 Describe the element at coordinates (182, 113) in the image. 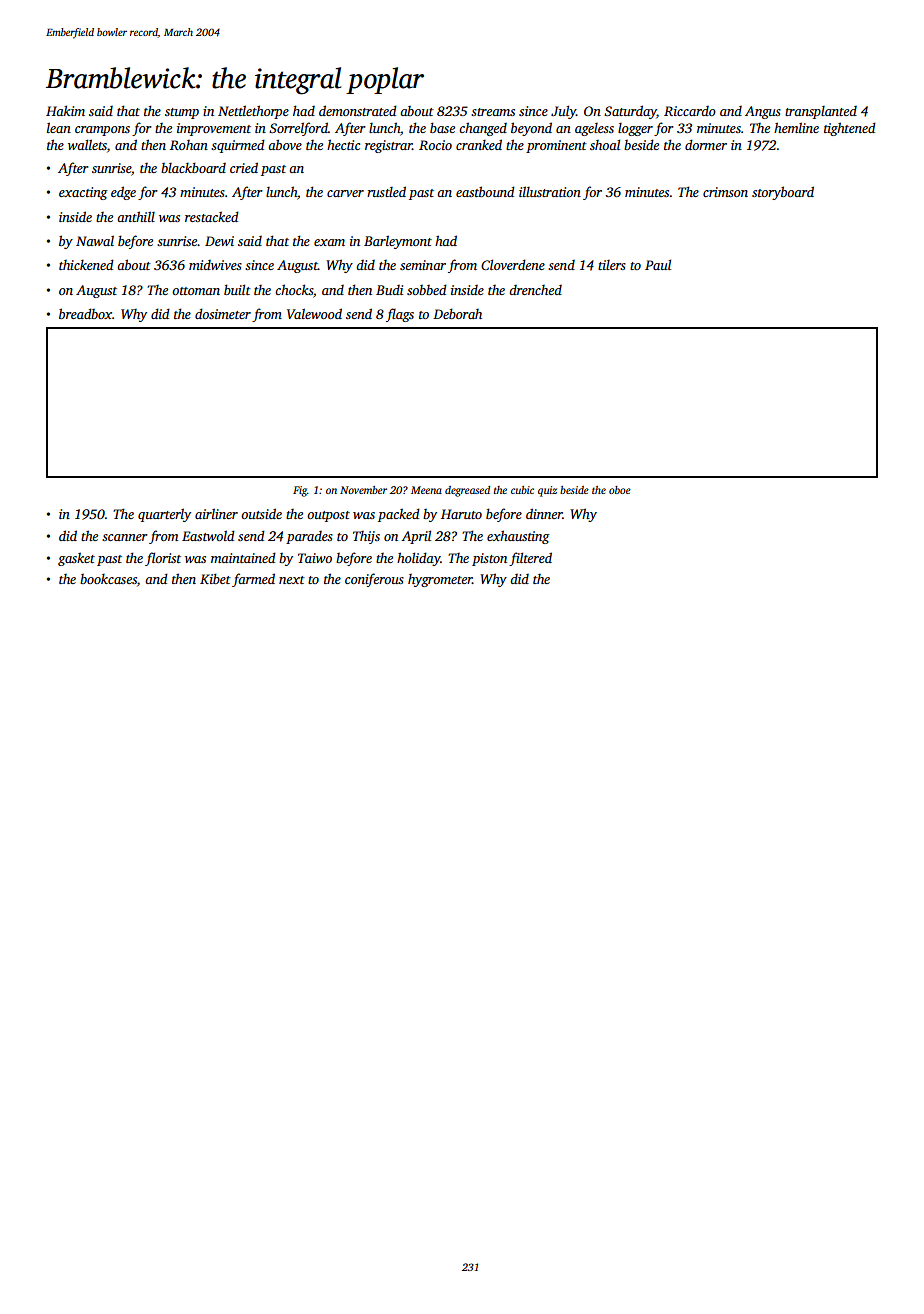

I see `stump` at that location.
